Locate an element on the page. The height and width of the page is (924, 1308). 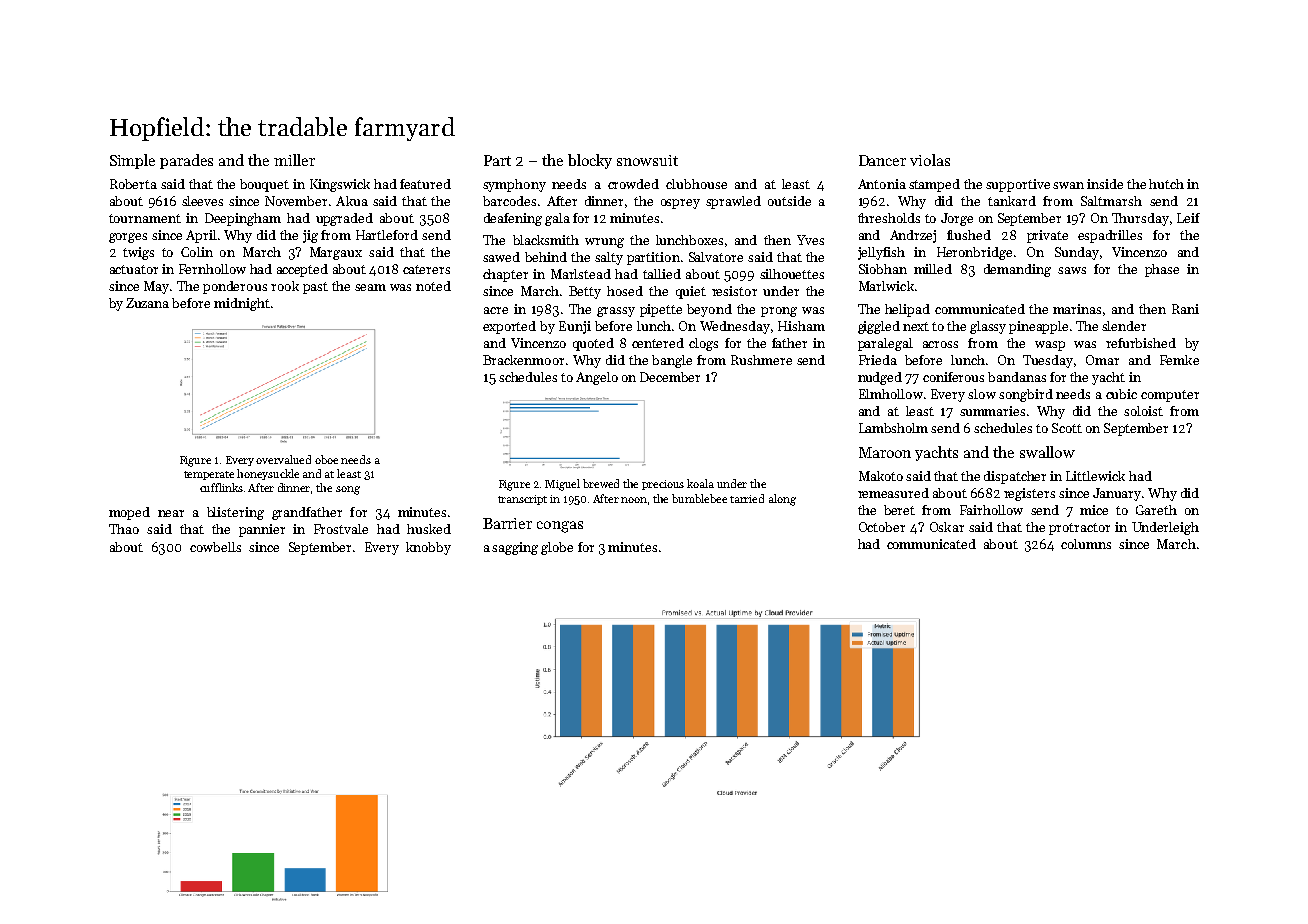
soloist is located at coordinates (1143, 411).
